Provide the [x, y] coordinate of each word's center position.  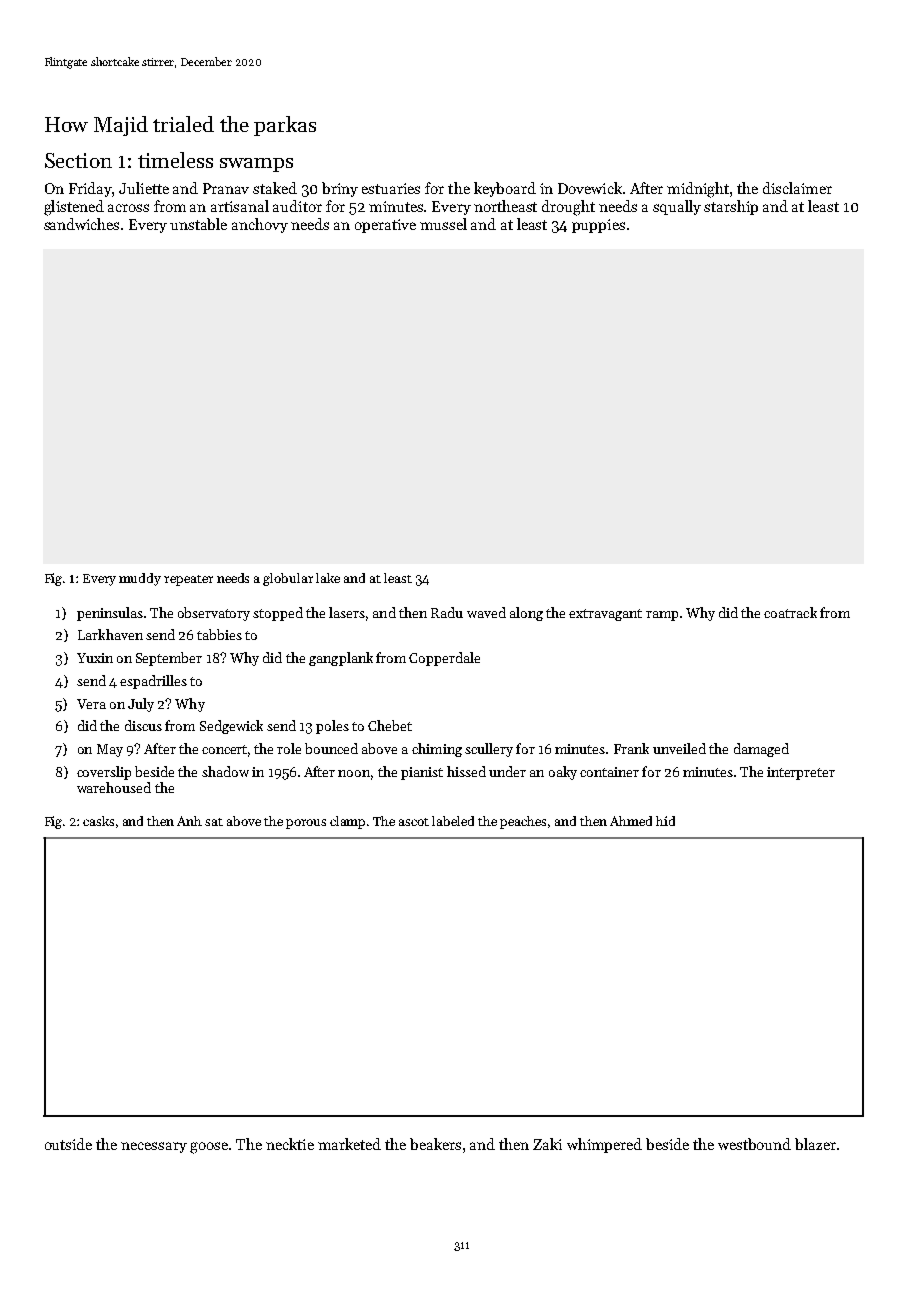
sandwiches [81, 224]
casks [98, 821]
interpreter [801, 773]
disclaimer [797, 188]
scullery [489, 750]
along [526, 614]
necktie [290, 1144]
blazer [815, 1144]
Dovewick [590, 188]
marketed [349, 1144]
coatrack [790, 612]
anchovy [260, 225]
